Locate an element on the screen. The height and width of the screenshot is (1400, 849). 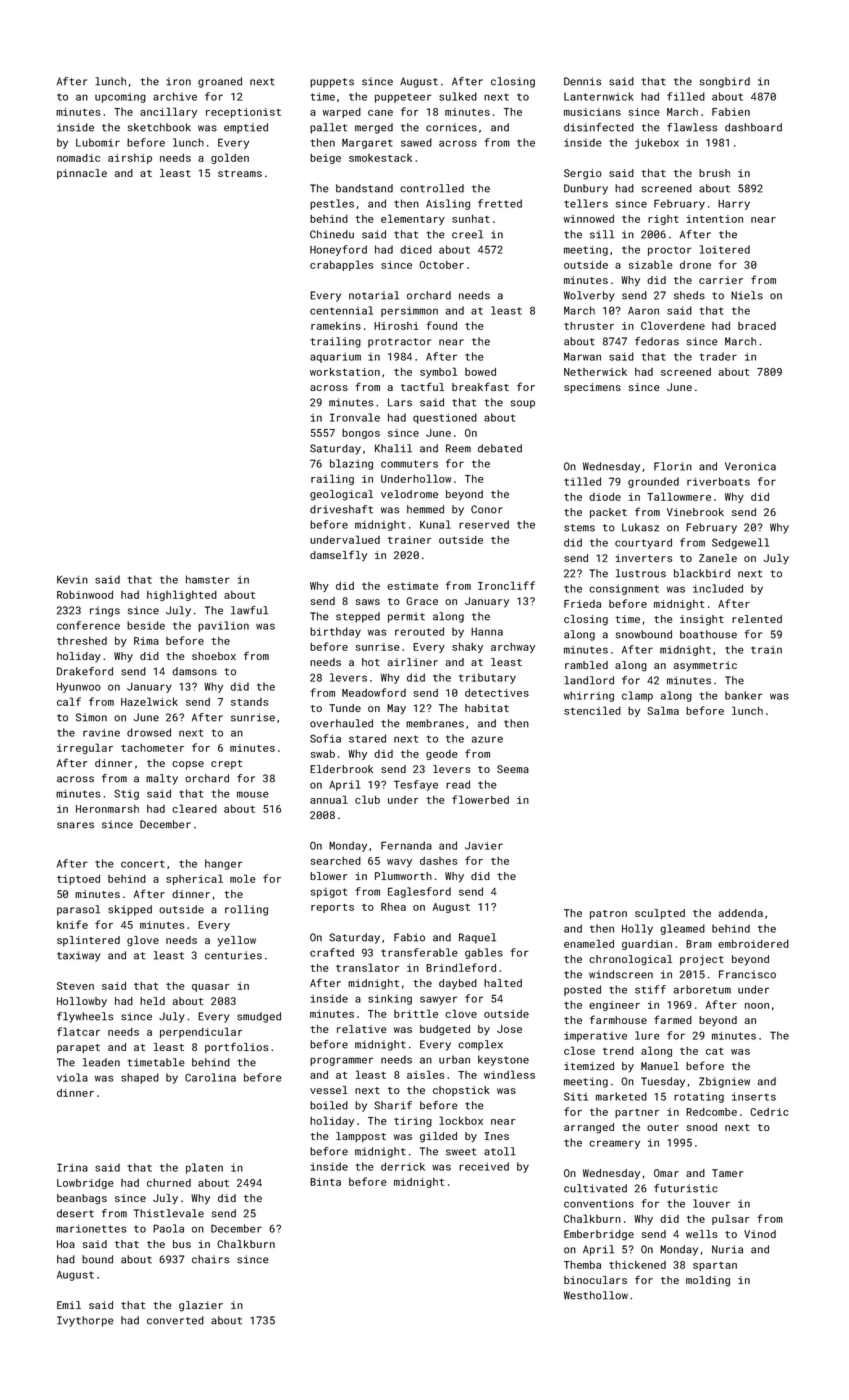
patron is located at coordinates (608, 914).
